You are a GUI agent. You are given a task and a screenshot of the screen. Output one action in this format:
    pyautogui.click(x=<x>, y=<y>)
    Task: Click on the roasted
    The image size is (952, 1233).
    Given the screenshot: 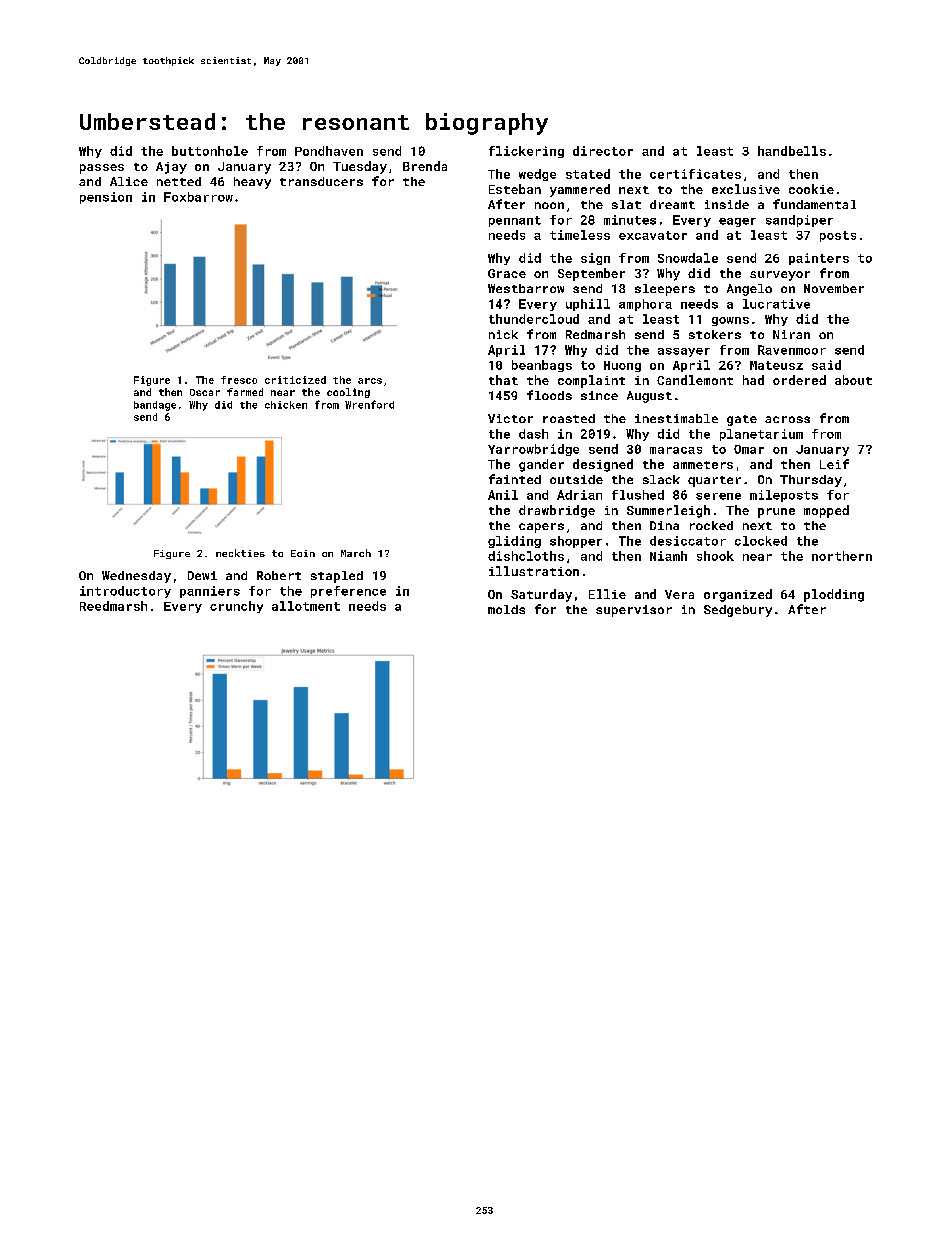 What is the action you would take?
    pyautogui.click(x=569, y=418)
